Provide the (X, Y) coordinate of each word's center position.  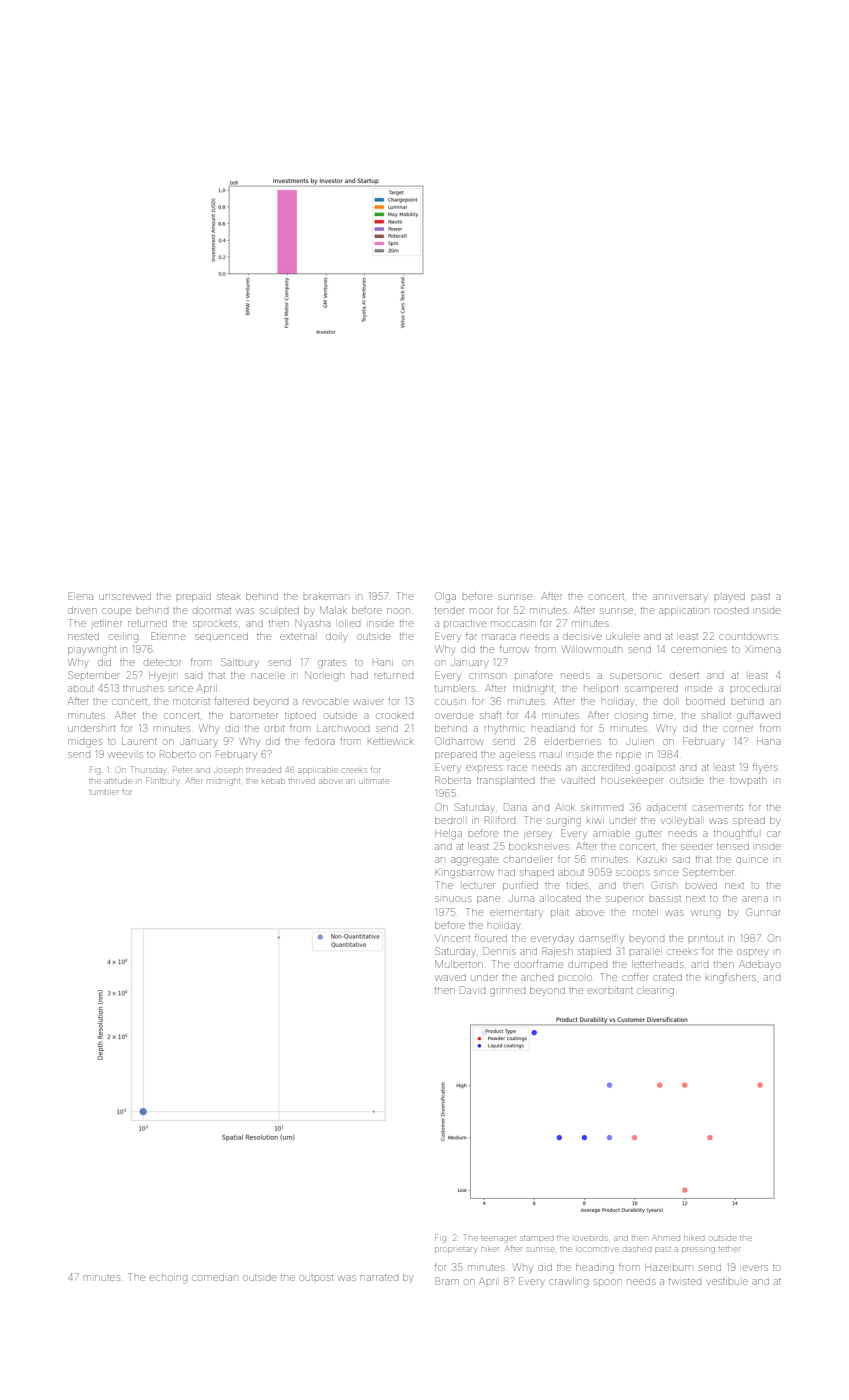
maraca (499, 637)
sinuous (453, 899)
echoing (168, 1279)
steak (229, 597)
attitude (118, 781)
